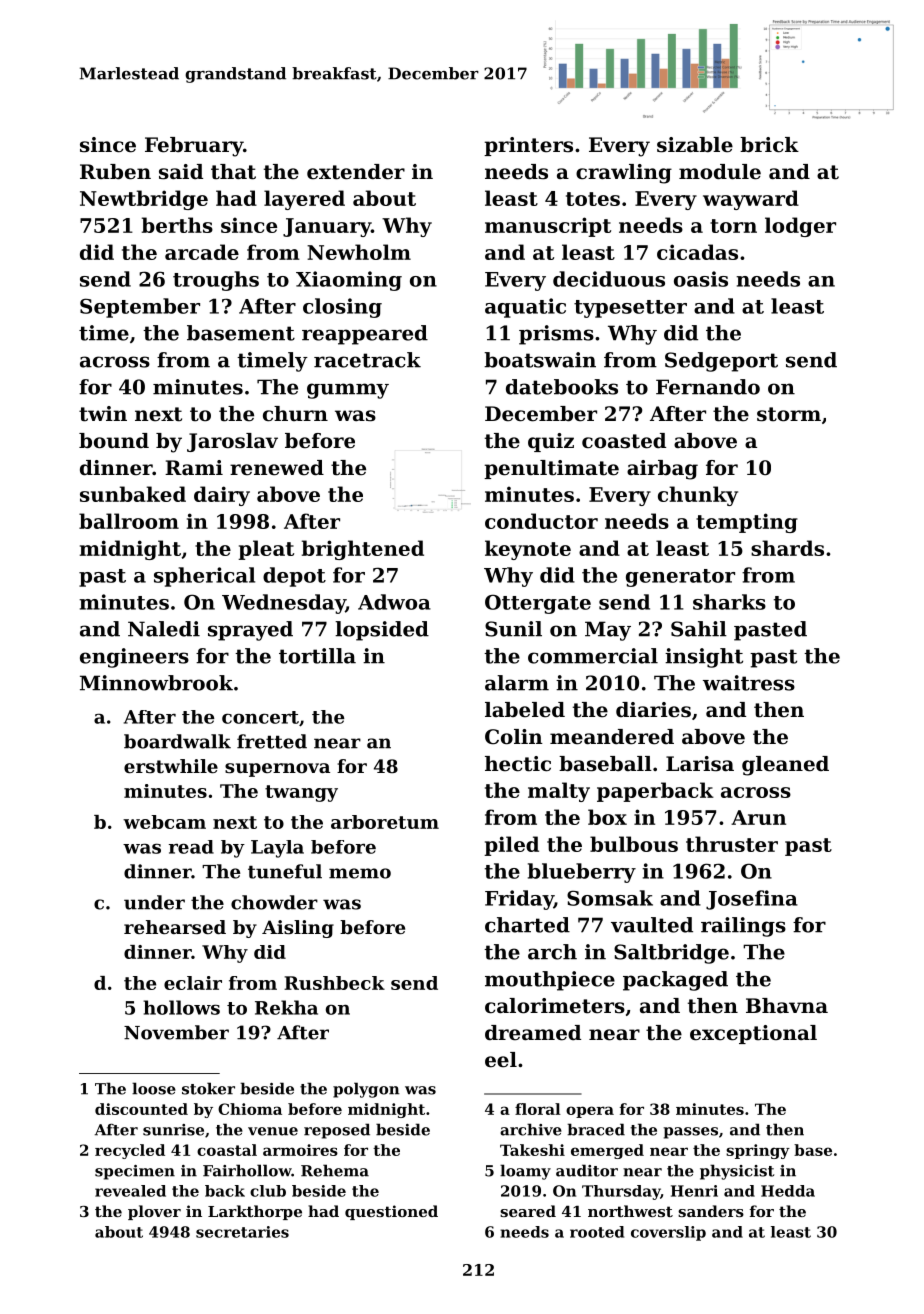  What do you see at coordinates (295, 414) in the screenshot?
I see `churn` at bounding box center [295, 414].
